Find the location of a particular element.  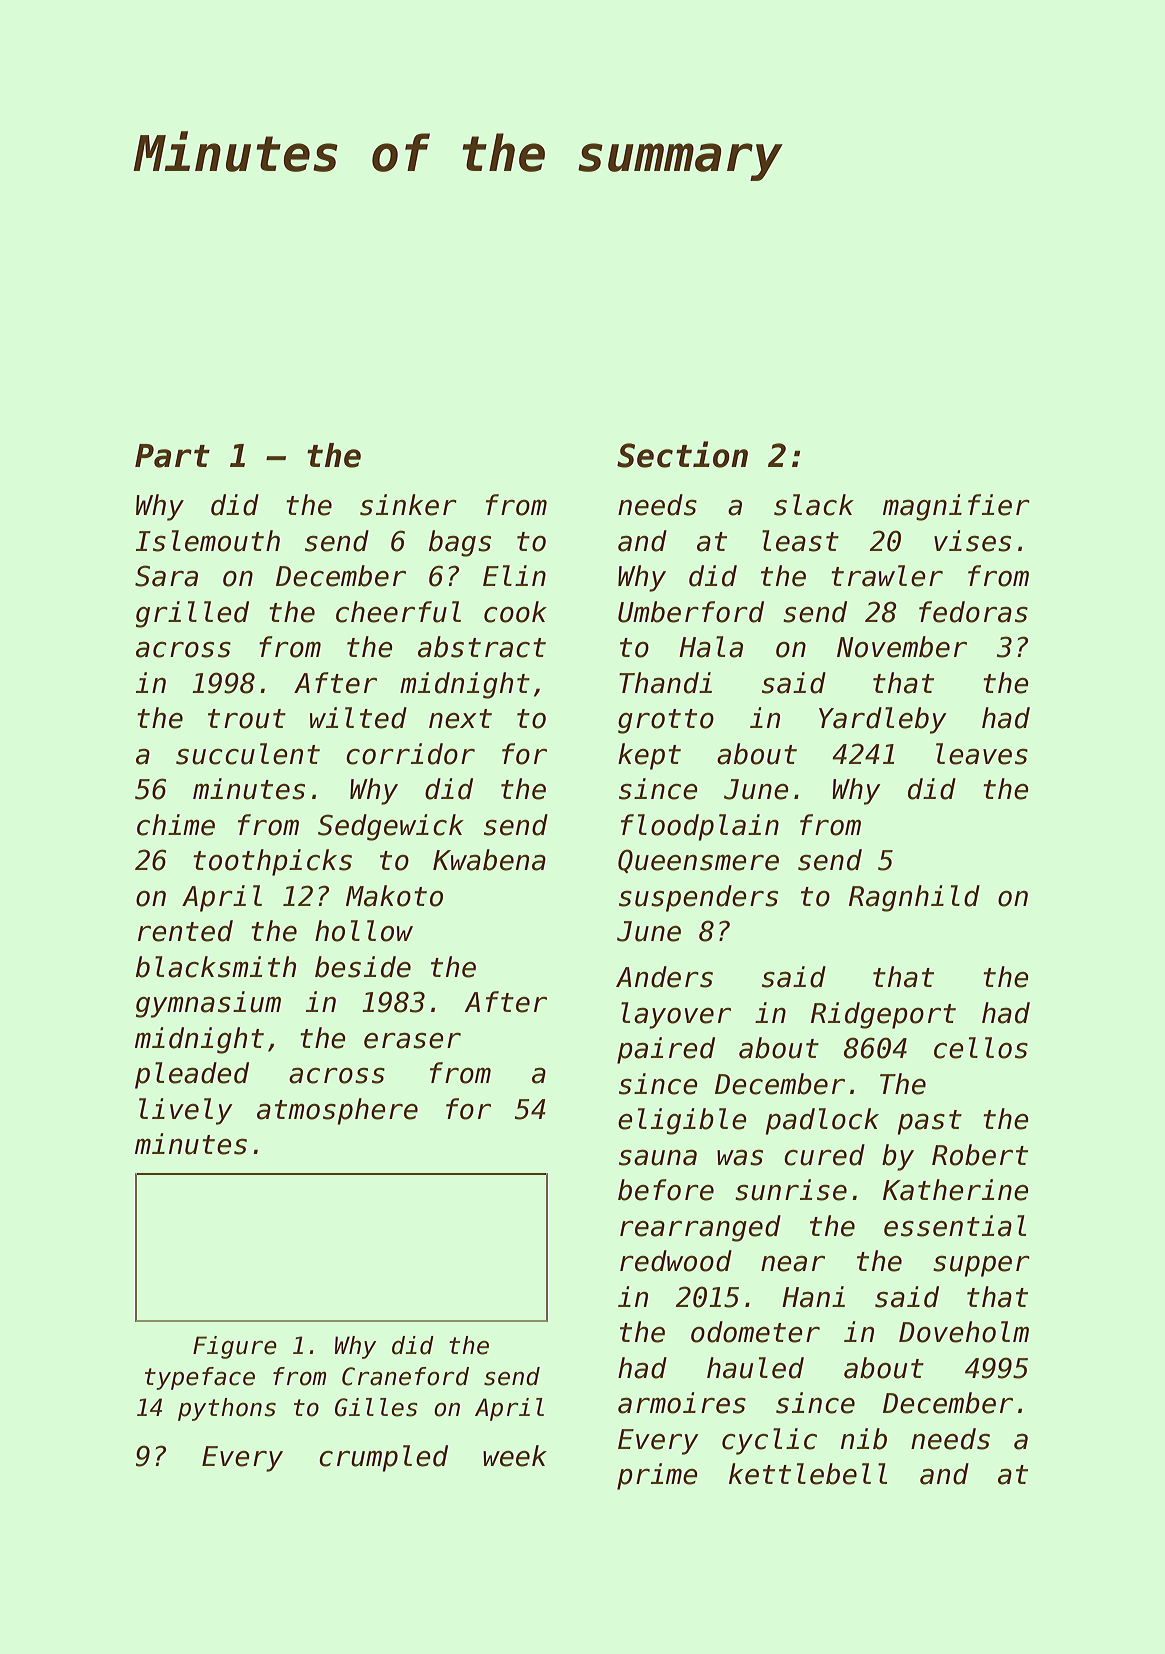

kettlebell is located at coordinates (808, 1474).
